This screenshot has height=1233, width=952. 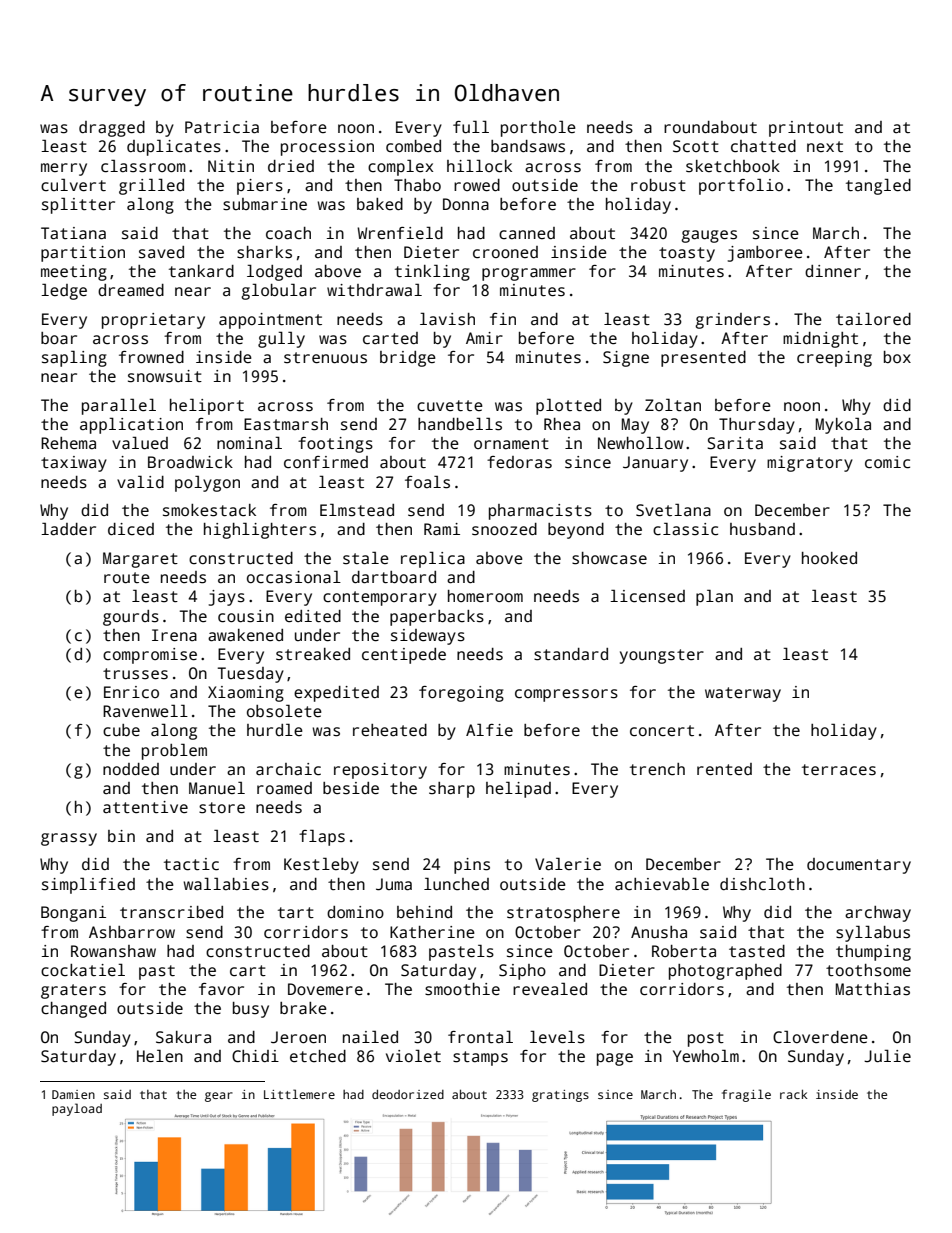 What do you see at coordinates (878, 186) in the screenshot?
I see `tangled` at bounding box center [878, 186].
